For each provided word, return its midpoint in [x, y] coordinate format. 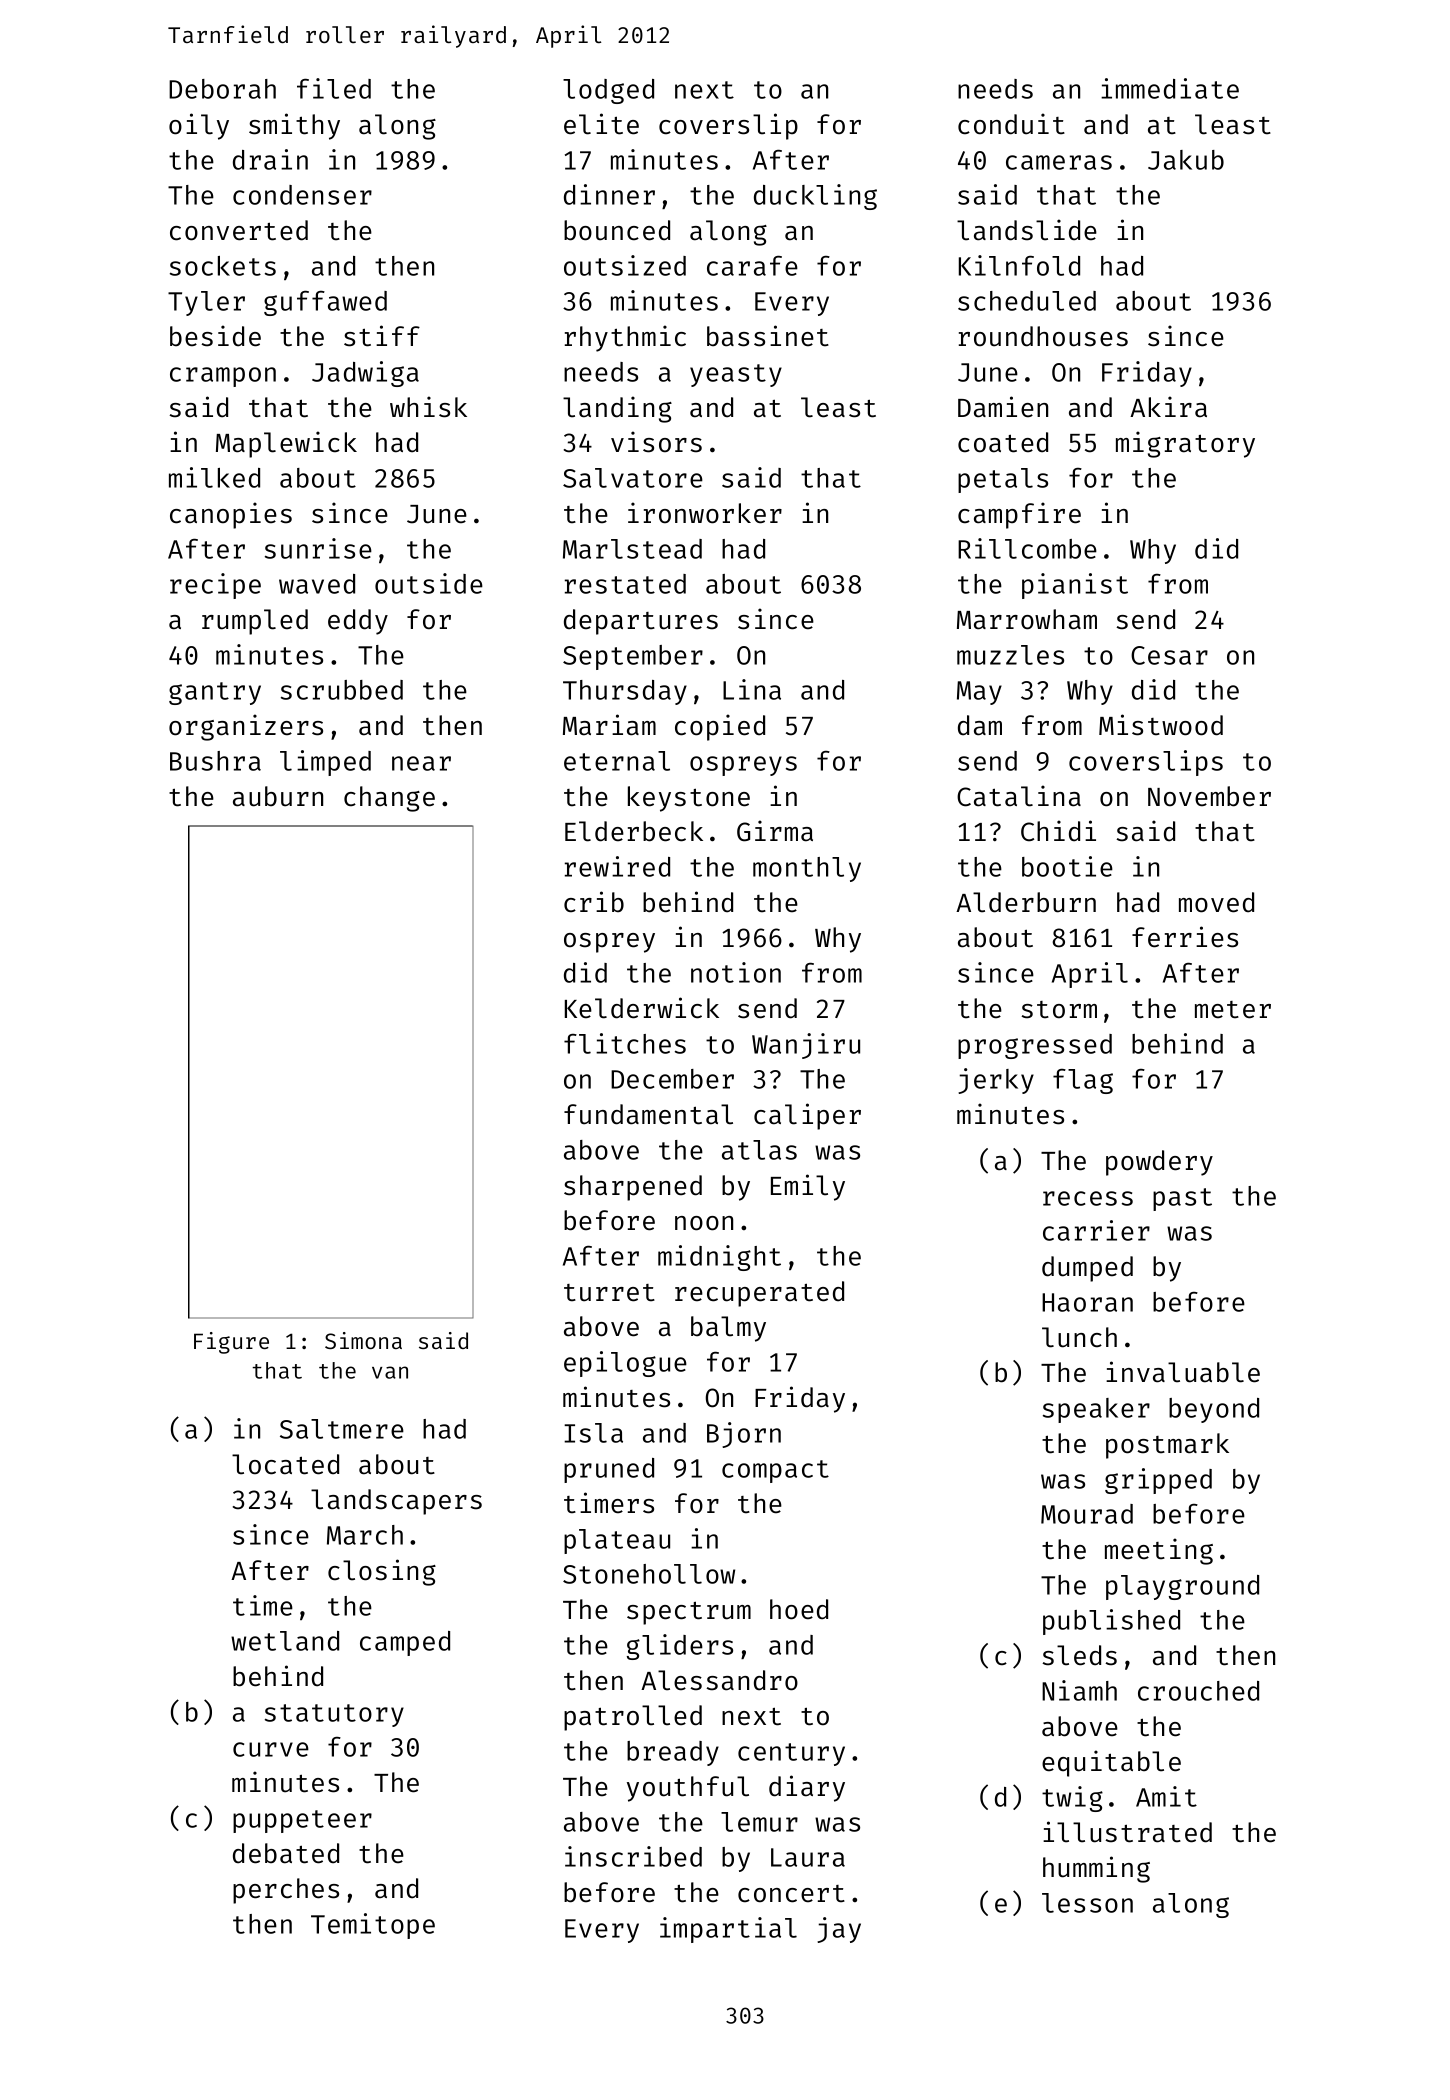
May [979, 693]
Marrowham [1027, 619]
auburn [278, 796]
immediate [1170, 88]
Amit [1166, 1796]
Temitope [373, 1926]
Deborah [222, 89]
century [791, 1754]
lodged [608, 91]
